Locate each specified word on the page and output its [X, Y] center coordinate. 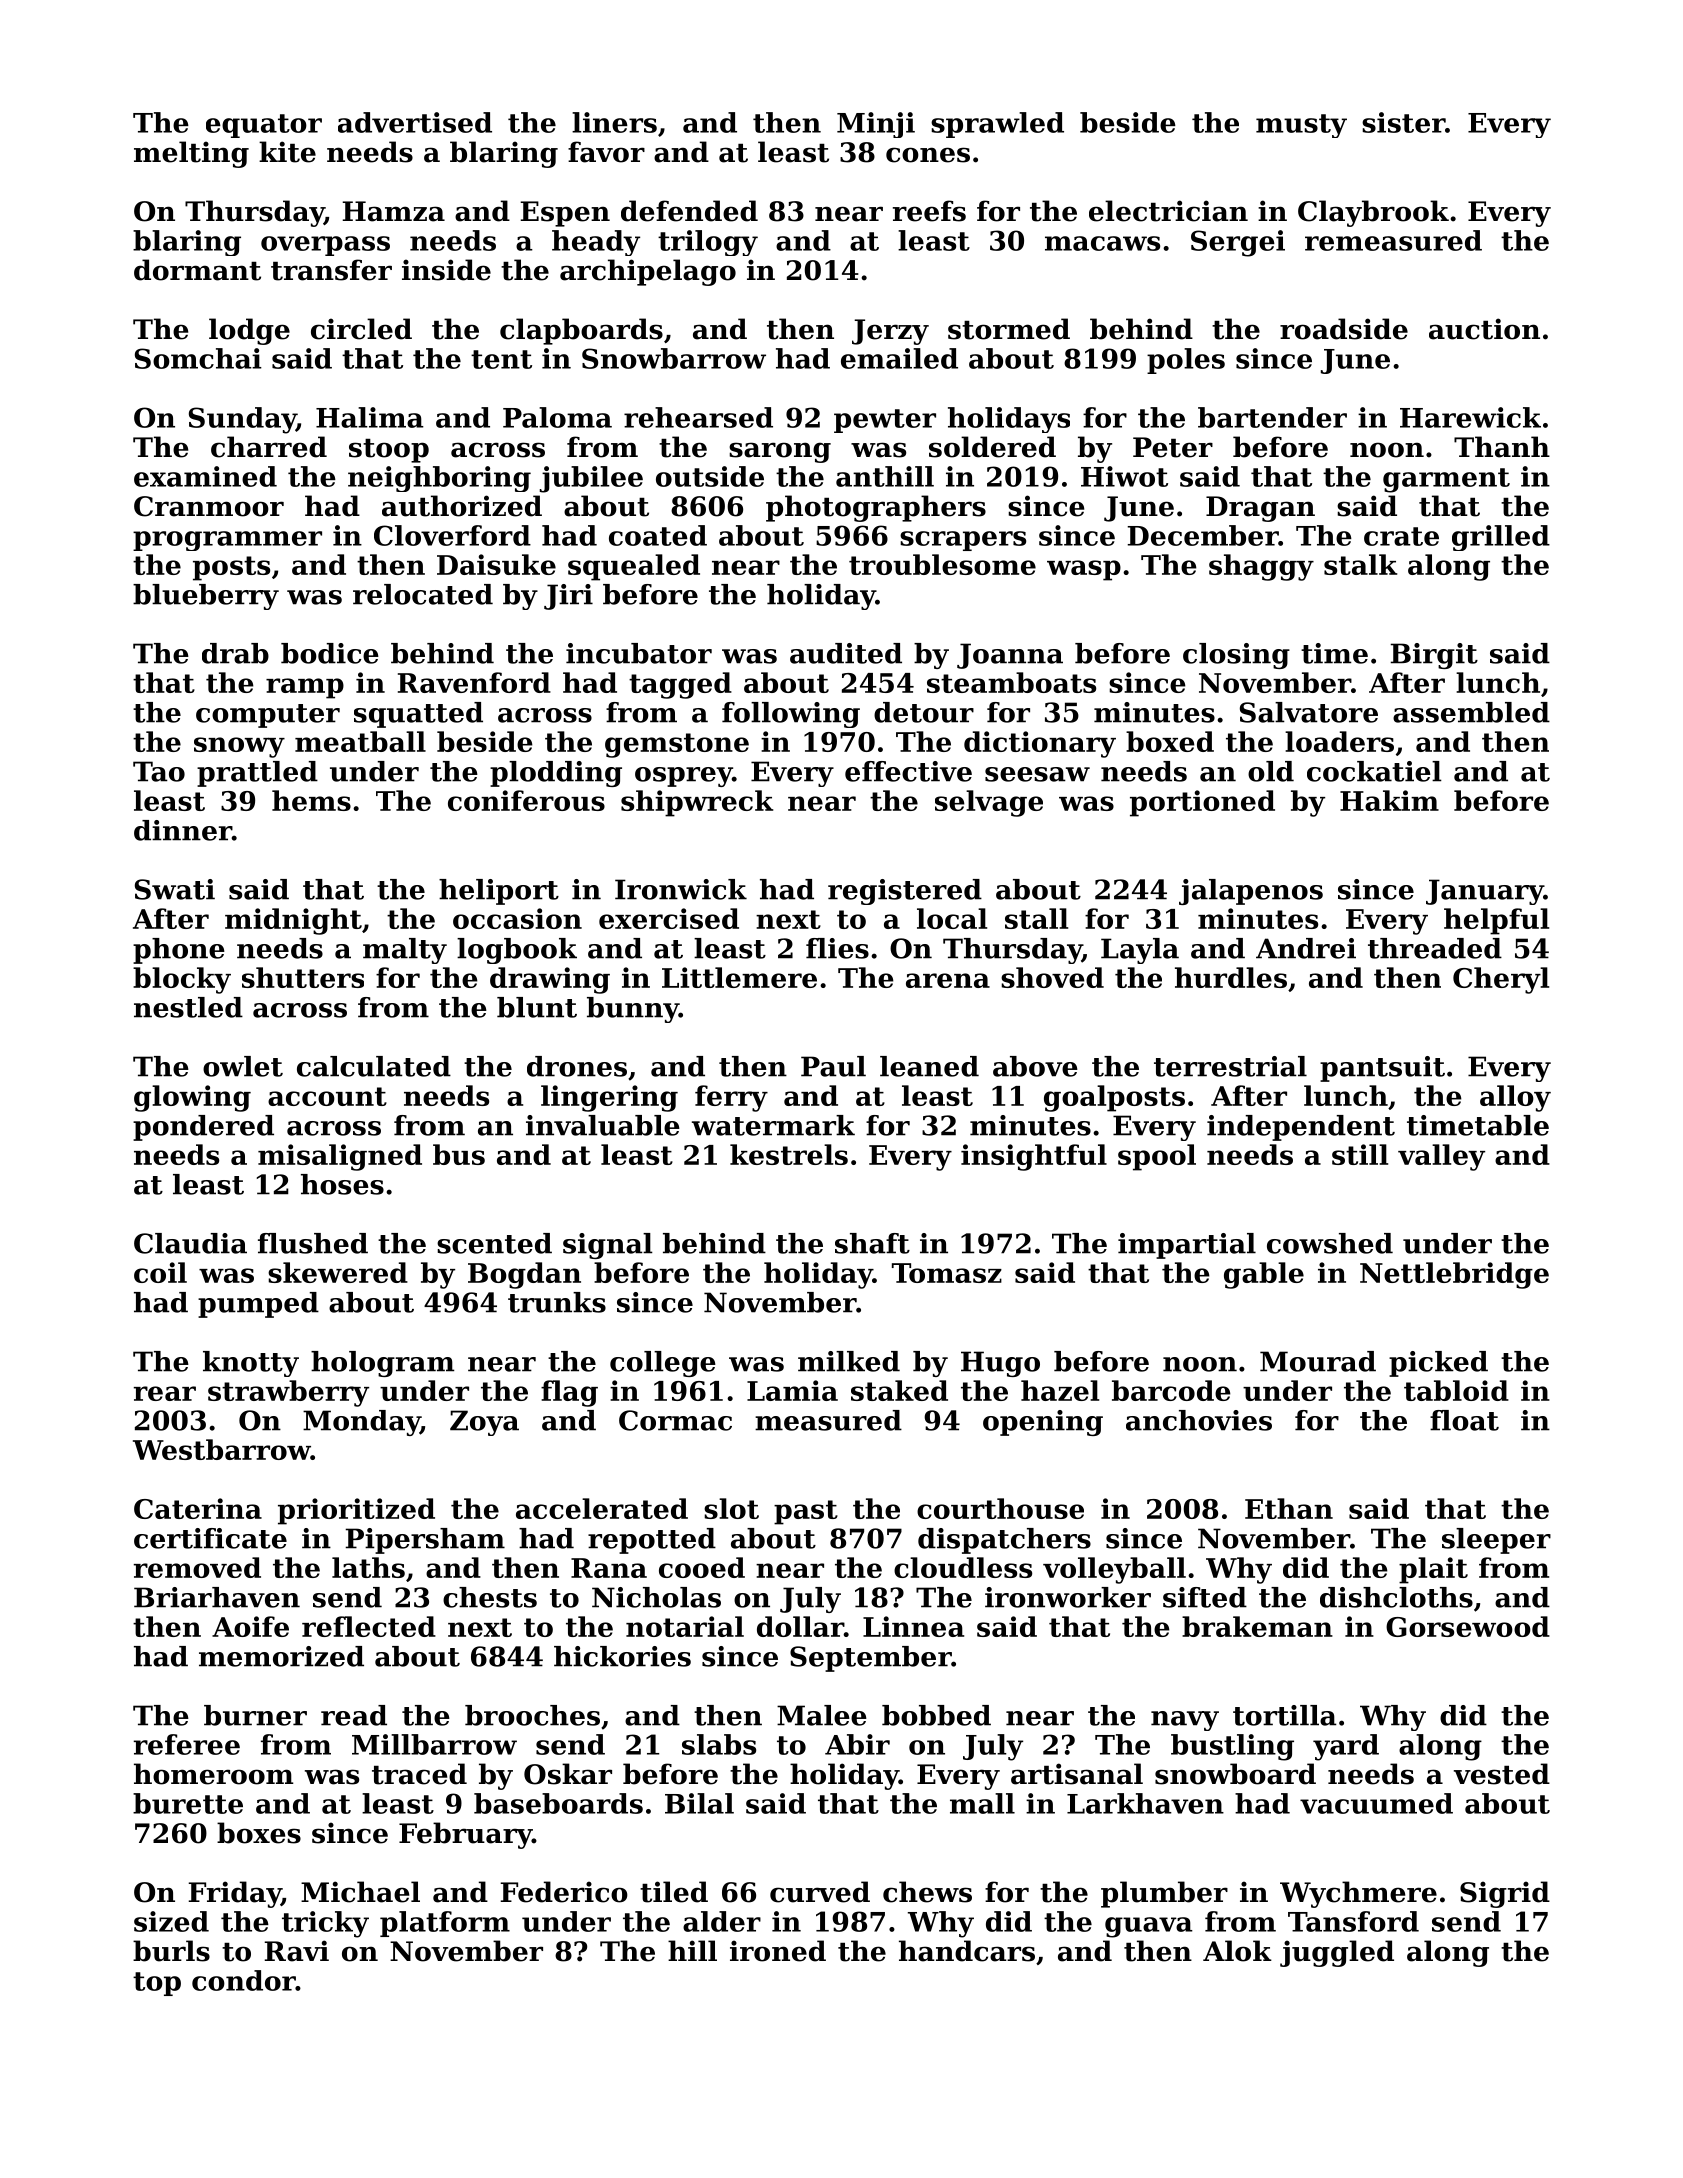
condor [244, 1980]
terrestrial [1230, 1066]
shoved [1052, 977]
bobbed [936, 1715]
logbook [517, 951]
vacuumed [1376, 1803]
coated [658, 535]
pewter [885, 421]
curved [820, 1892]
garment [1446, 480]
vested [1502, 1774]
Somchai [198, 358]
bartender [1272, 417]
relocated [423, 594]
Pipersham [425, 1541]
